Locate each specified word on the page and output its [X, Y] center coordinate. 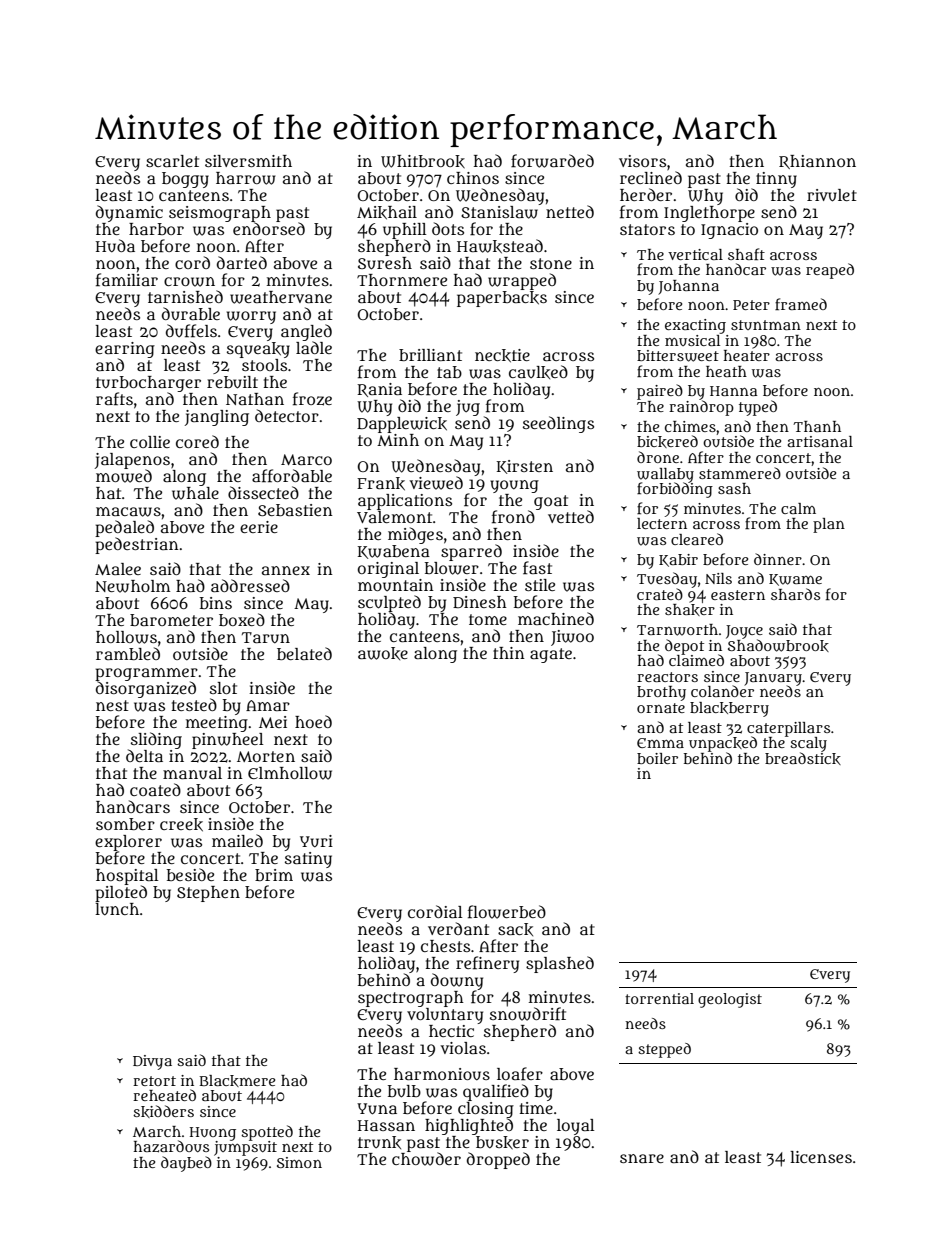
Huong [213, 1133]
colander [722, 691]
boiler [657, 758]
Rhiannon [817, 162]
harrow [245, 178]
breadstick [803, 758]
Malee [118, 569]
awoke [383, 653]
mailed [237, 840]
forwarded [552, 161]
